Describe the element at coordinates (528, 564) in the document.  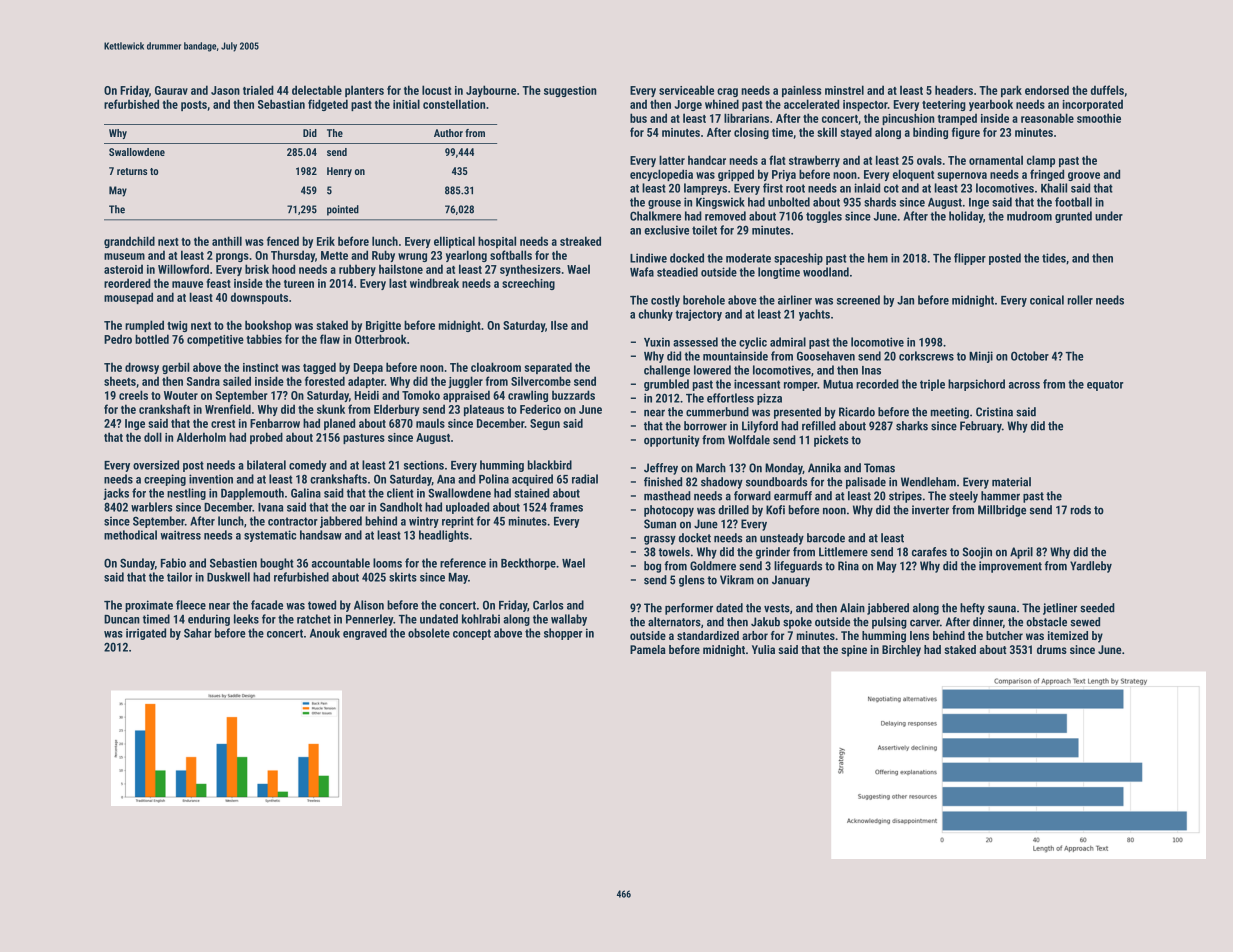
I see `Beckthorpe` at that location.
